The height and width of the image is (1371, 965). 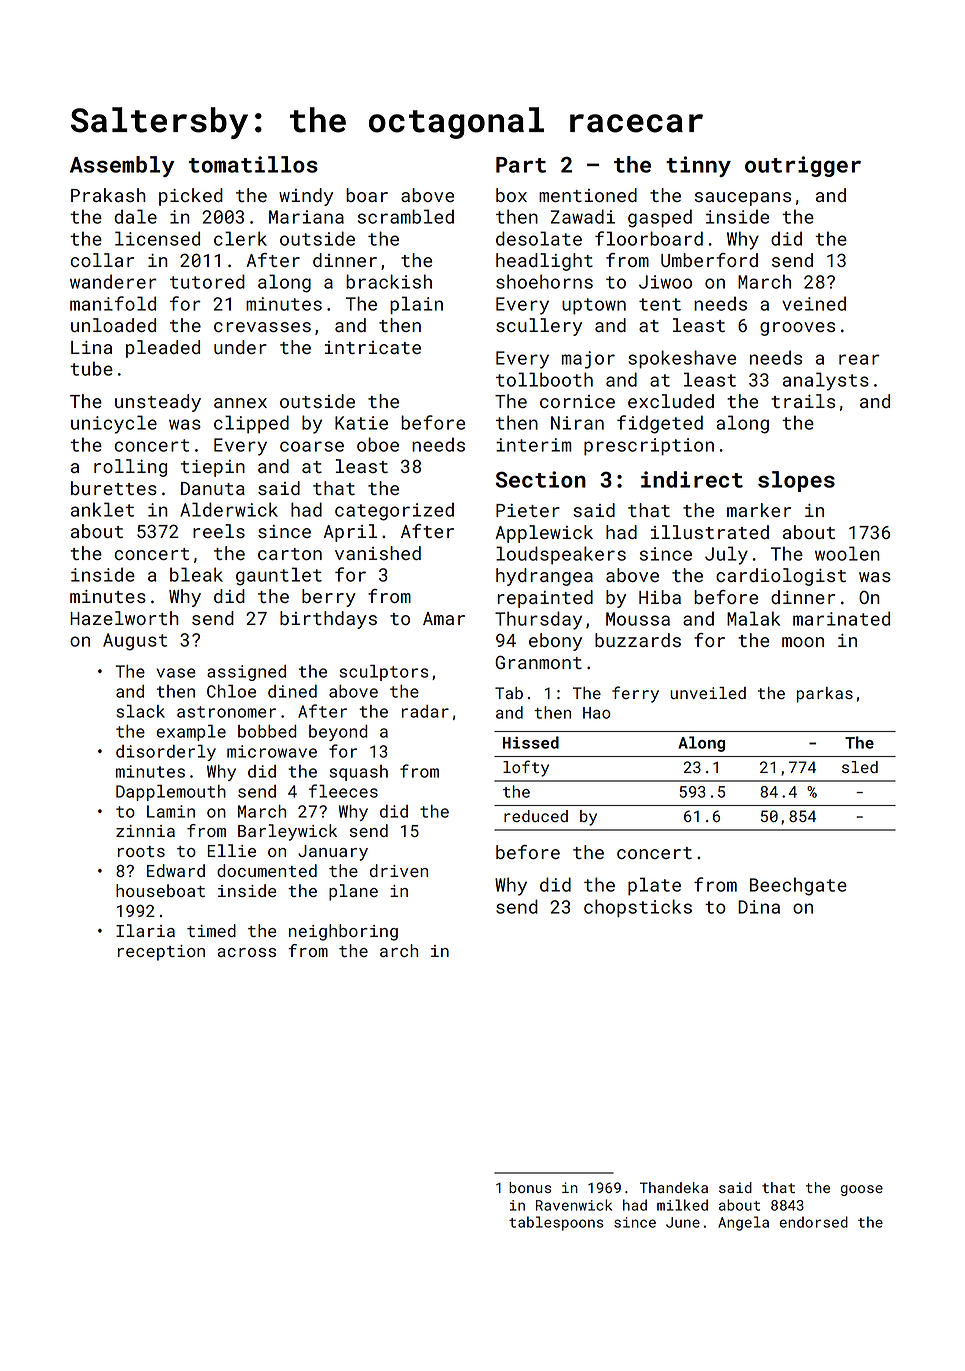 What do you see at coordinates (556, 1223) in the image?
I see `tablespoons` at bounding box center [556, 1223].
